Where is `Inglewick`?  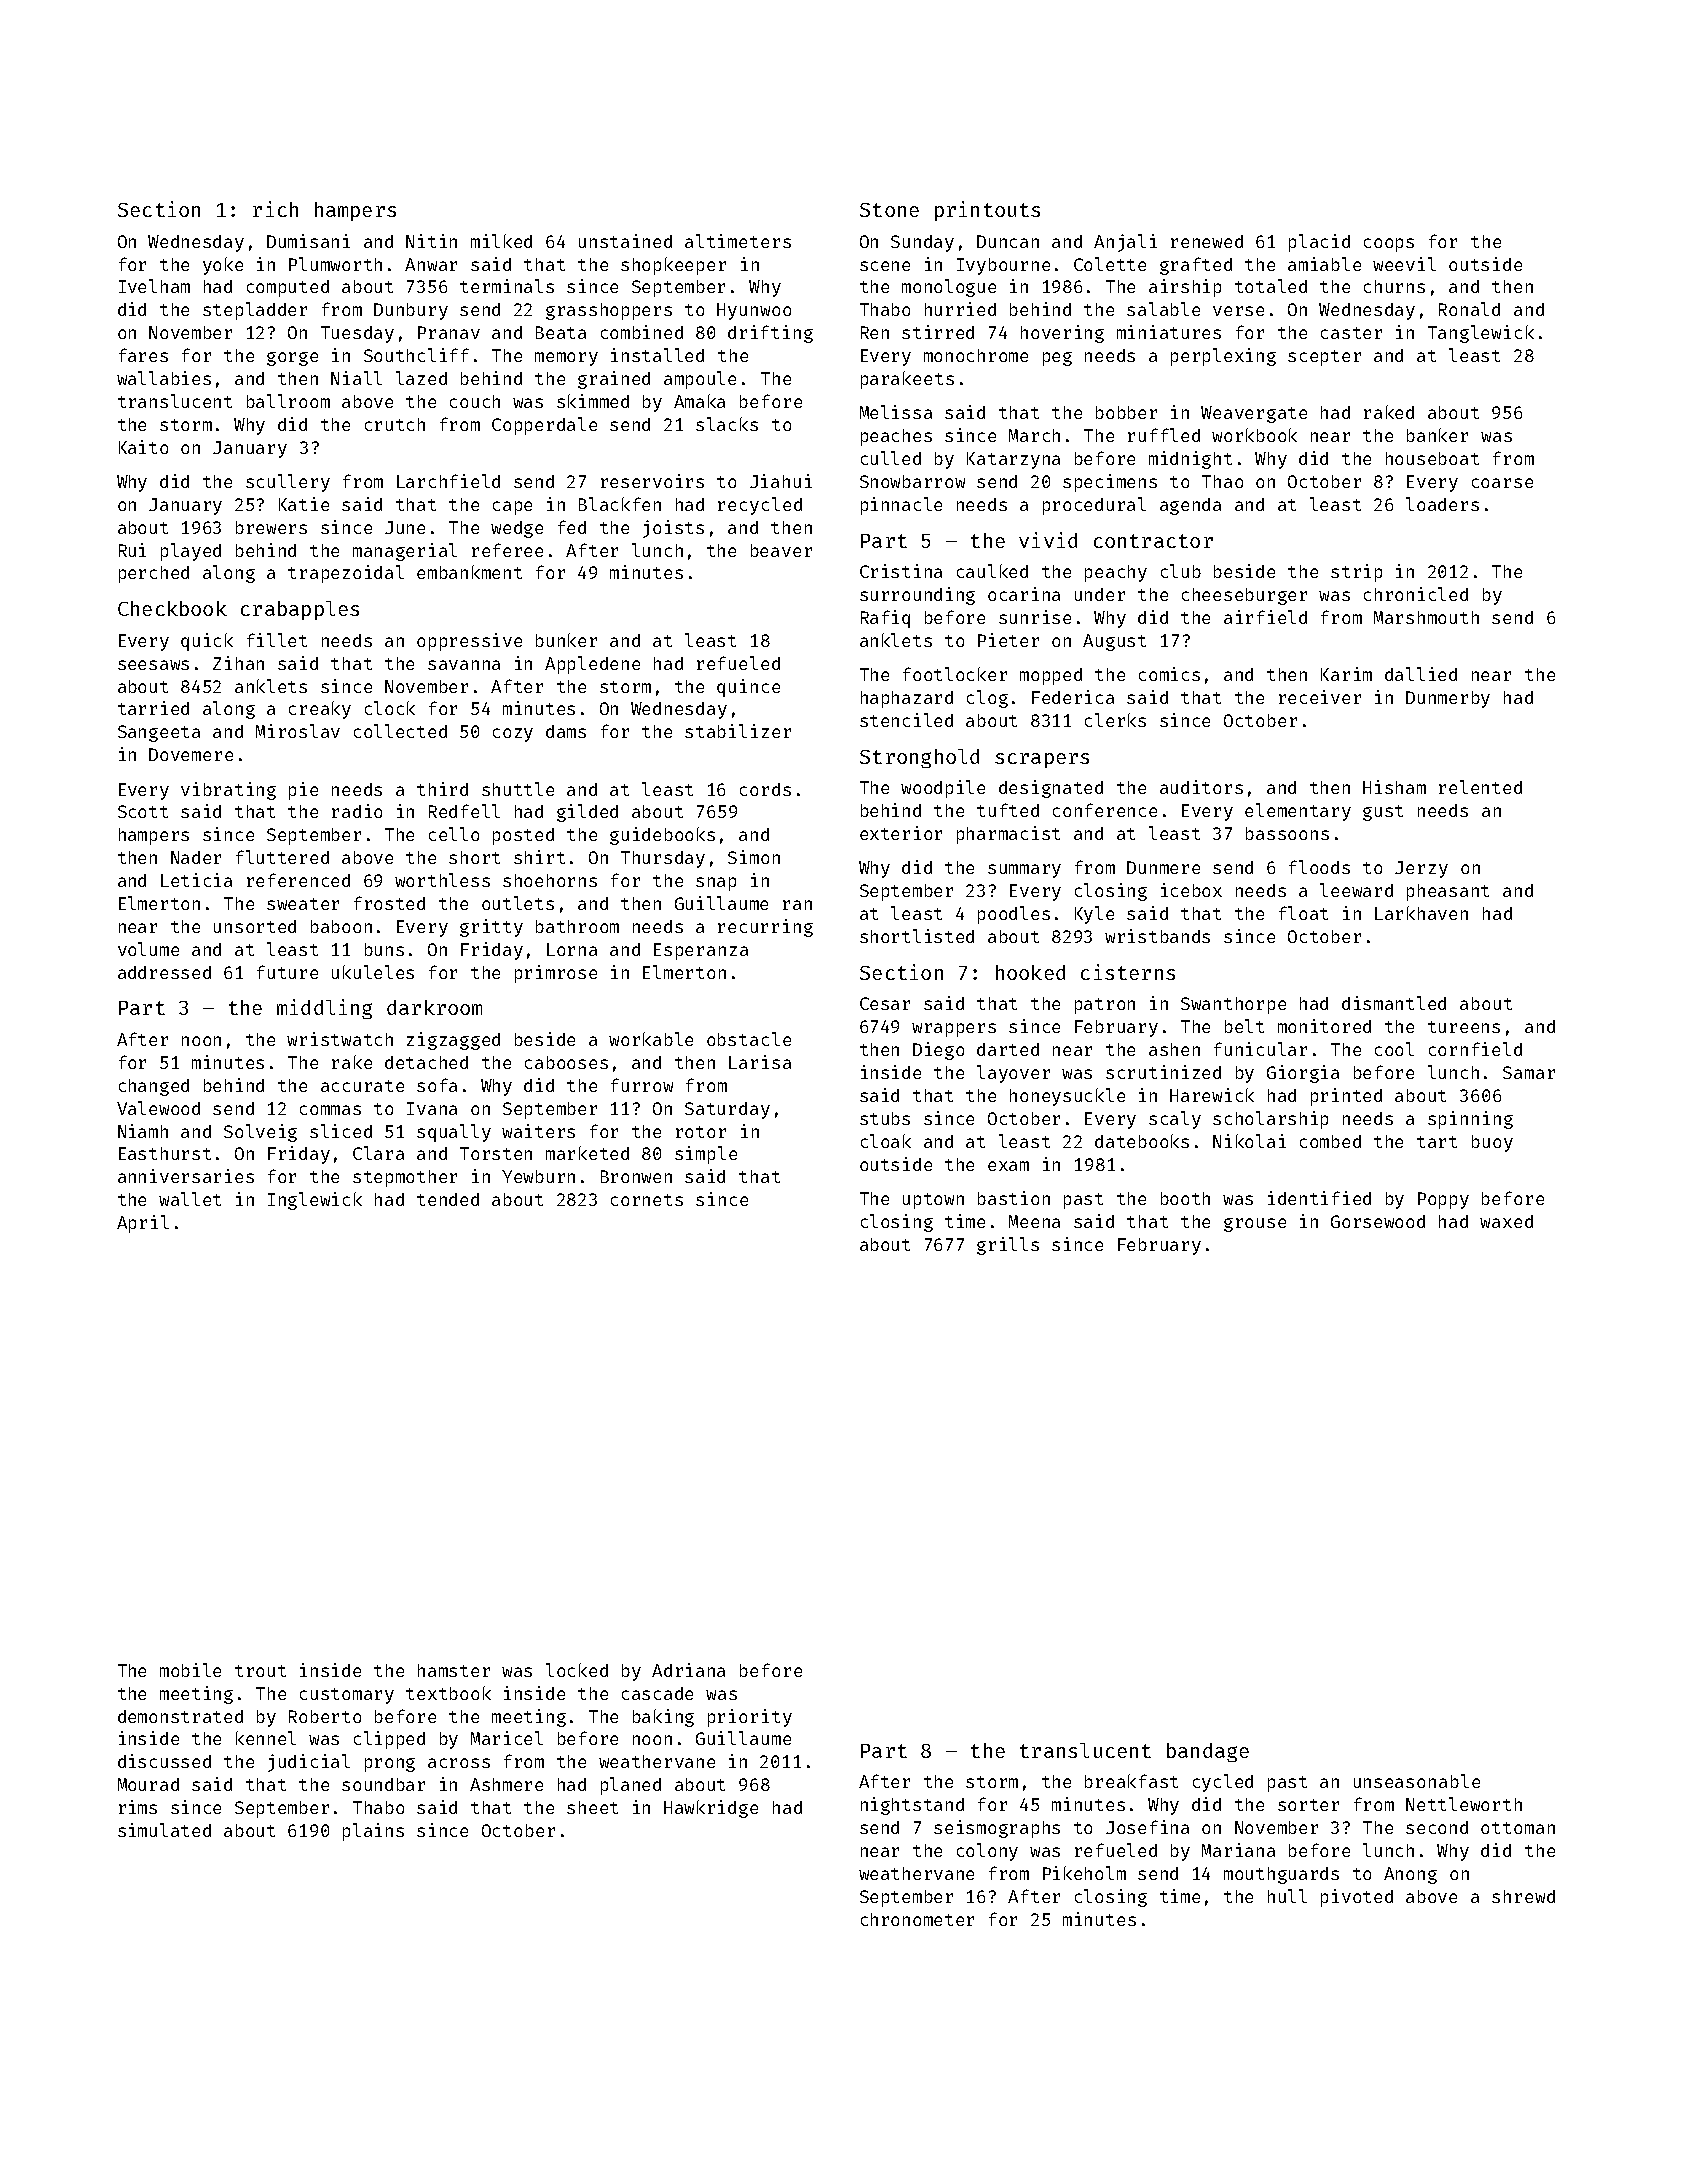
Inglewick is located at coordinates (315, 1201).
